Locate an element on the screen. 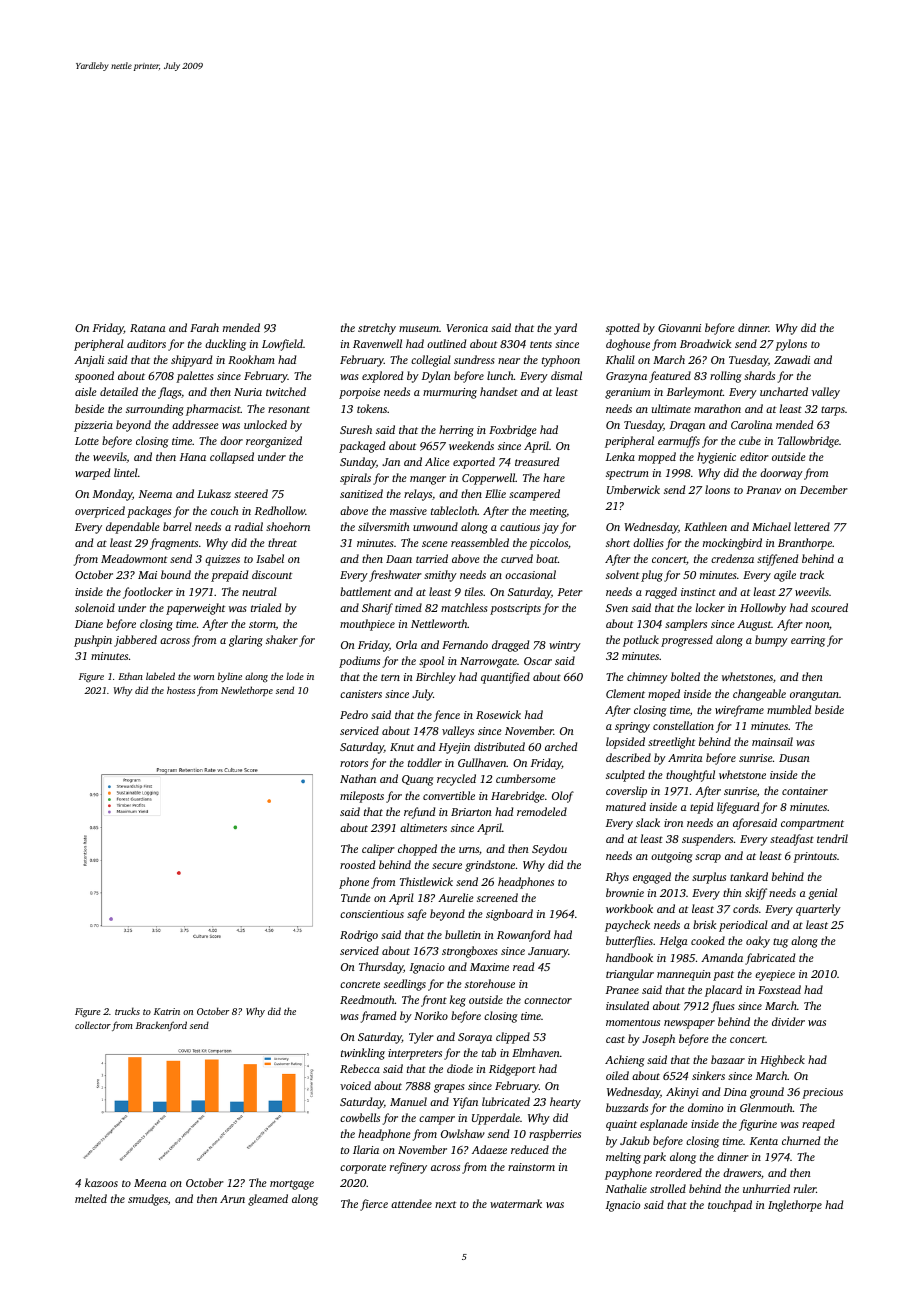 This screenshot has height=1308, width=924. tarps is located at coordinates (833, 411).
